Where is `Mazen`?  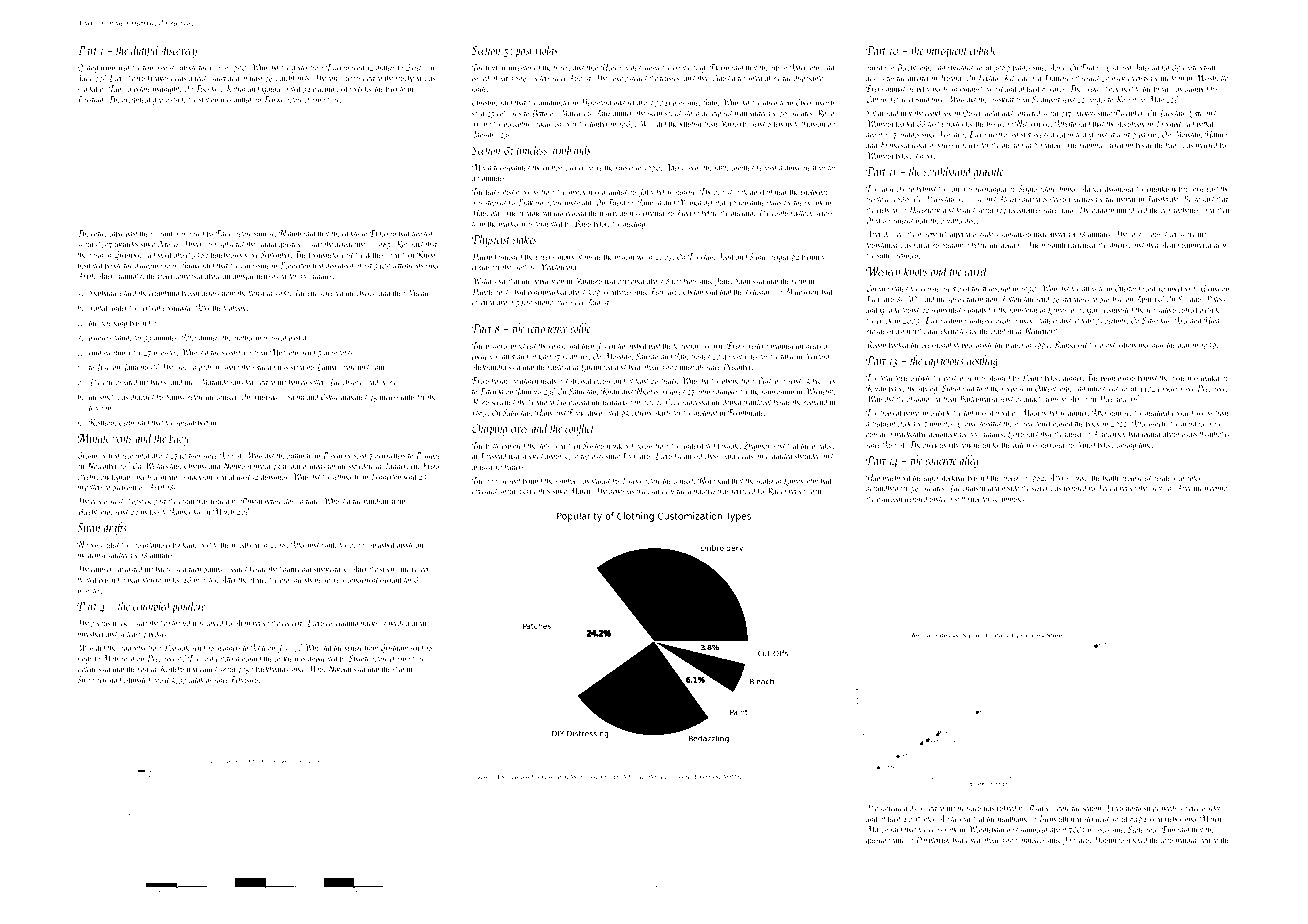
Mazen is located at coordinates (877, 829).
